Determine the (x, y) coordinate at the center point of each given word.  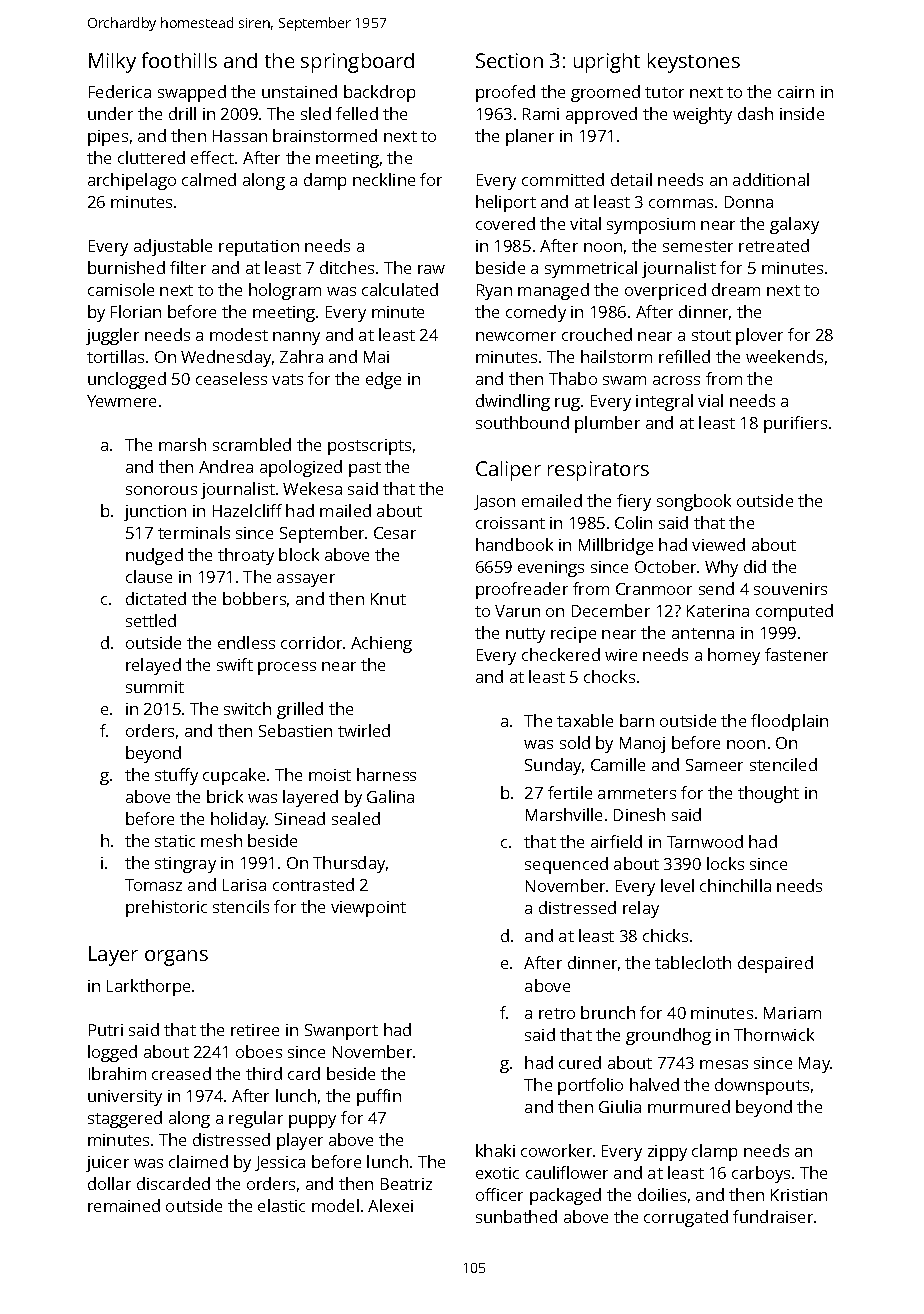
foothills (179, 60)
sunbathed (516, 1216)
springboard (357, 63)
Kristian (799, 1195)
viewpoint (368, 909)
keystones (694, 63)
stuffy (176, 776)
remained (124, 1205)
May (815, 1065)
